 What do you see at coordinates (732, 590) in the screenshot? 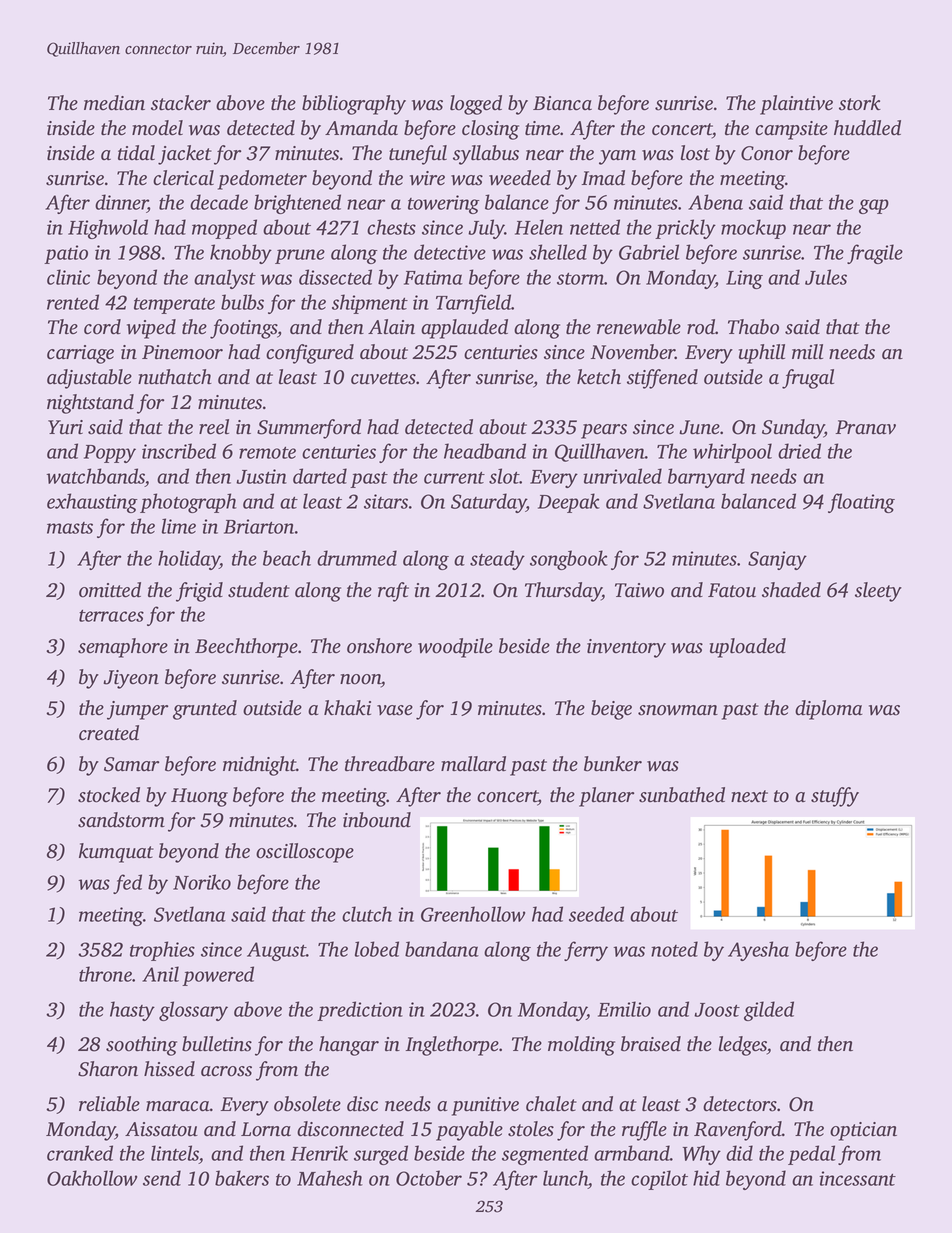
I see `Fatou` at bounding box center [732, 590].
